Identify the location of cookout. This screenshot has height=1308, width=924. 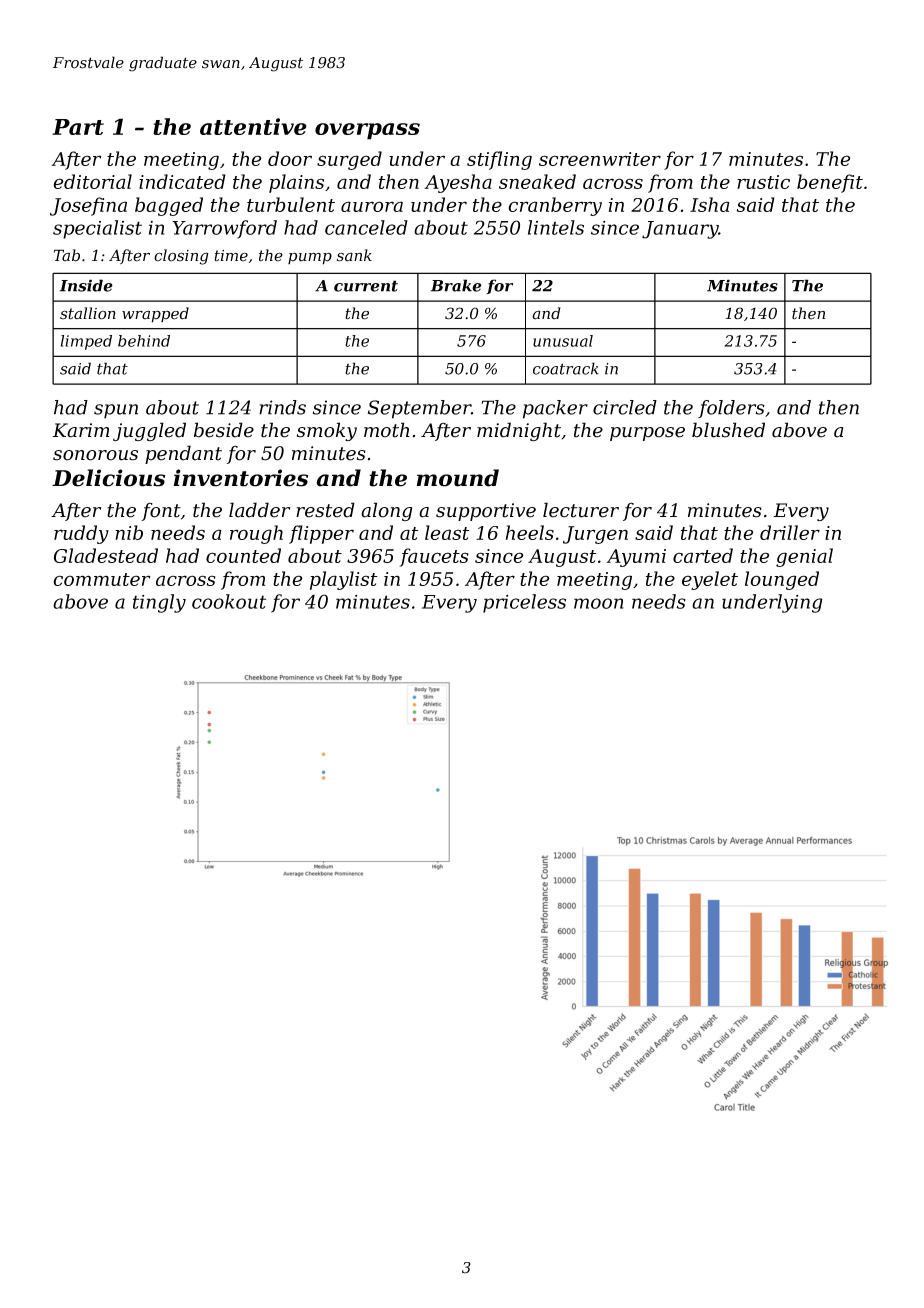
(229, 601).
